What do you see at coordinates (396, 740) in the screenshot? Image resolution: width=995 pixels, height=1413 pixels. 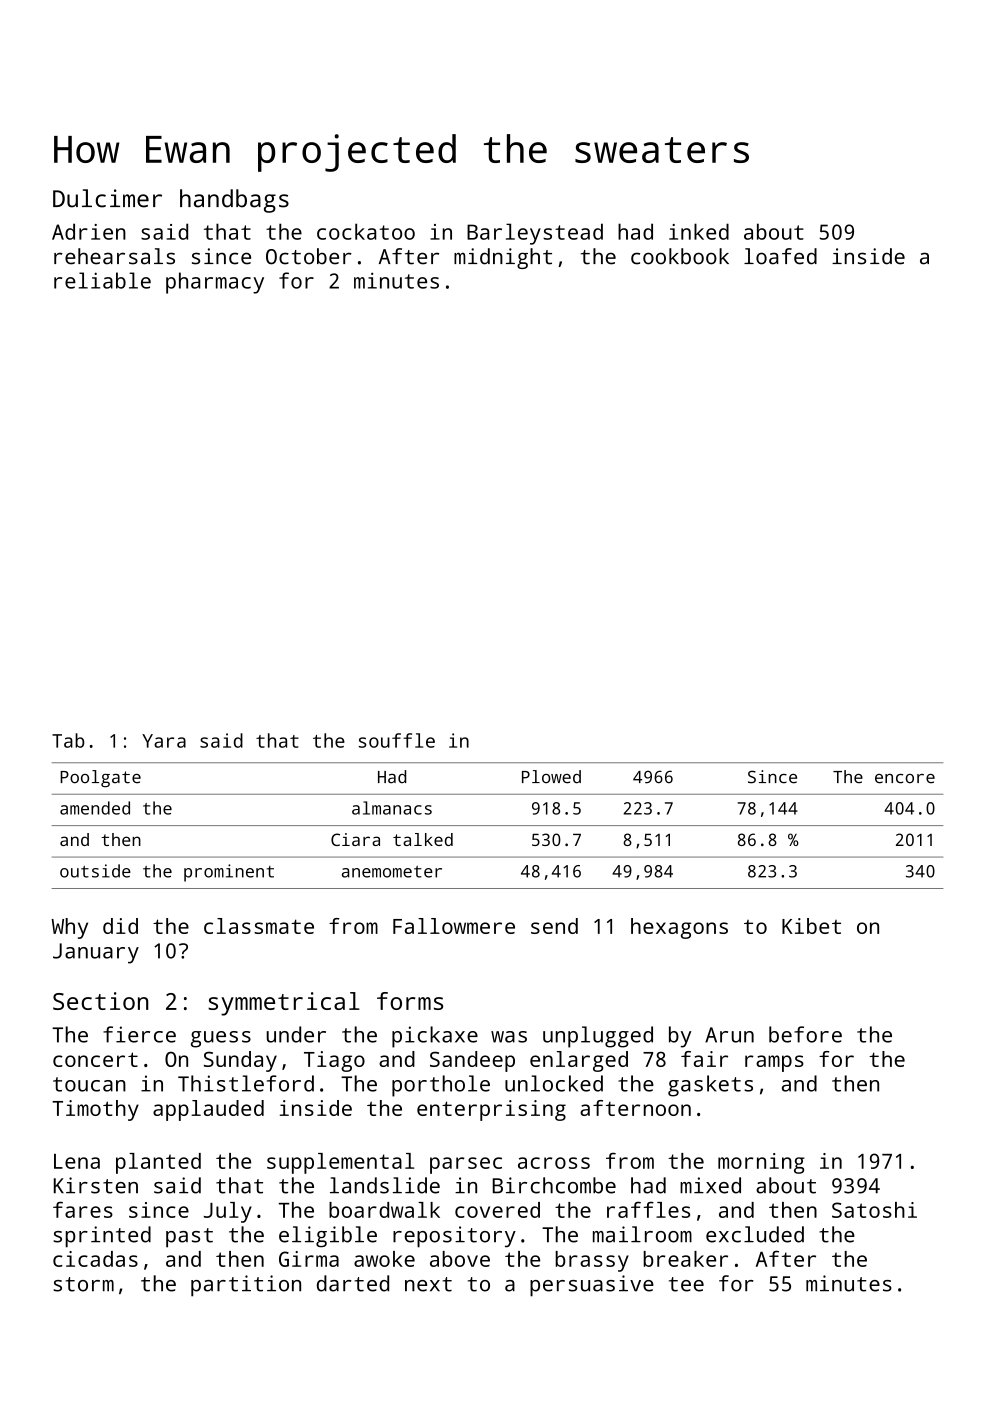 I see `souffle` at bounding box center [396, 740].
